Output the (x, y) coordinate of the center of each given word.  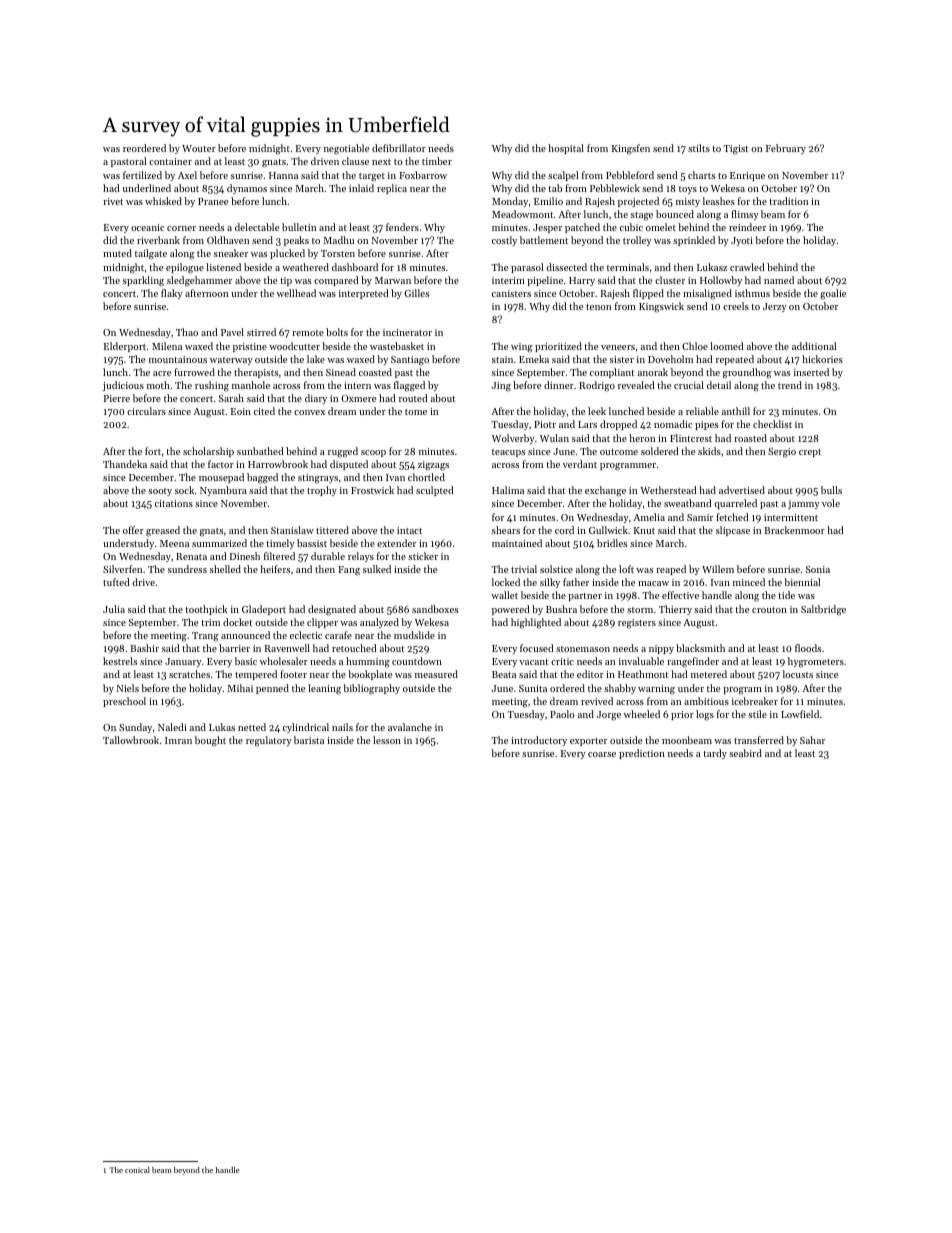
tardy (715, 754)
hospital (566, 149)
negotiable (346, 149)
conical (137, 1170)
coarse (602, 754)
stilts (699, 148)
